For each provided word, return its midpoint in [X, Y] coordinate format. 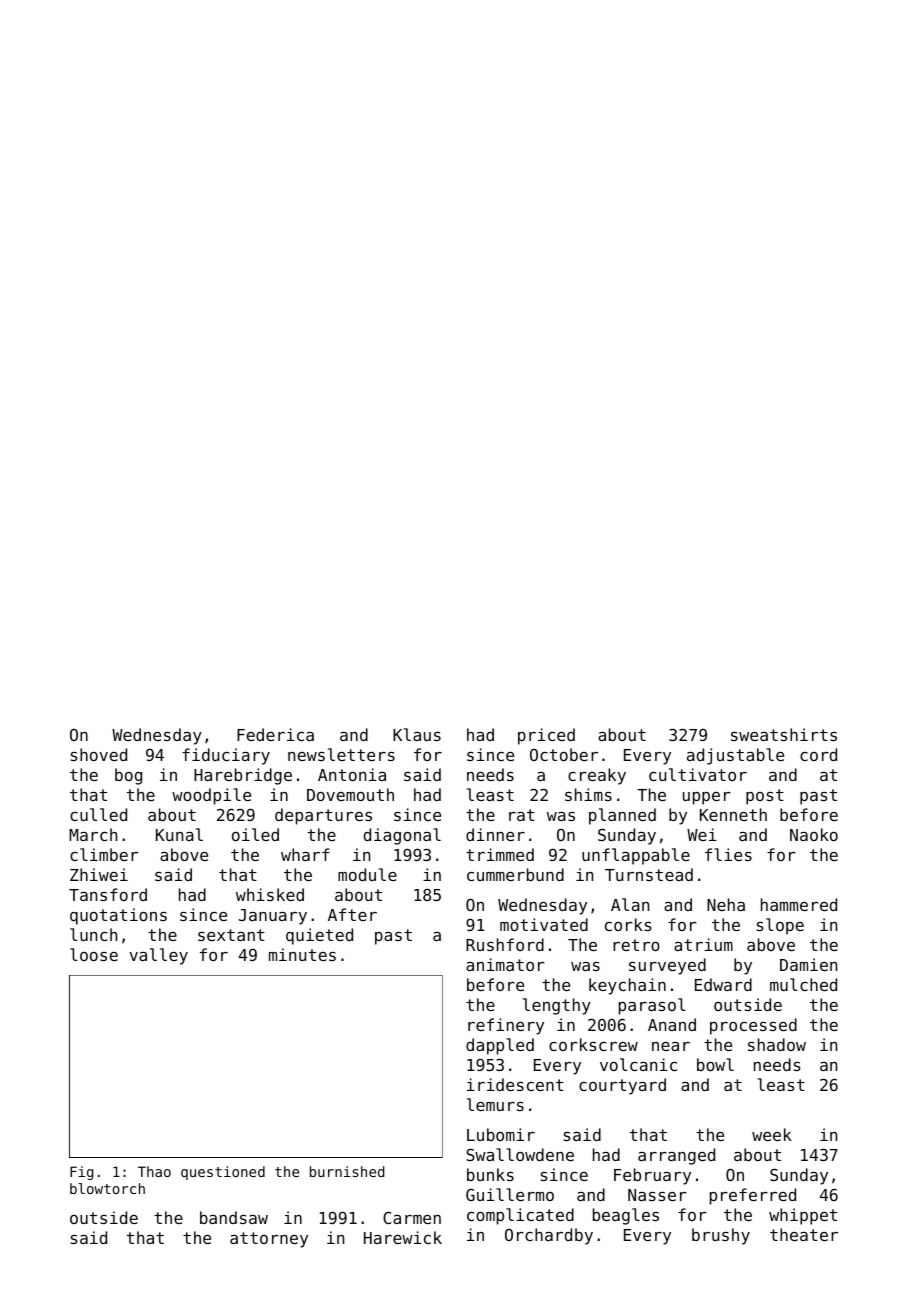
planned [622, 816]
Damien [808, 964]
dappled [500, 1046]
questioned [223, 1173]
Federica [275, 734]
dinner [495, 834]
